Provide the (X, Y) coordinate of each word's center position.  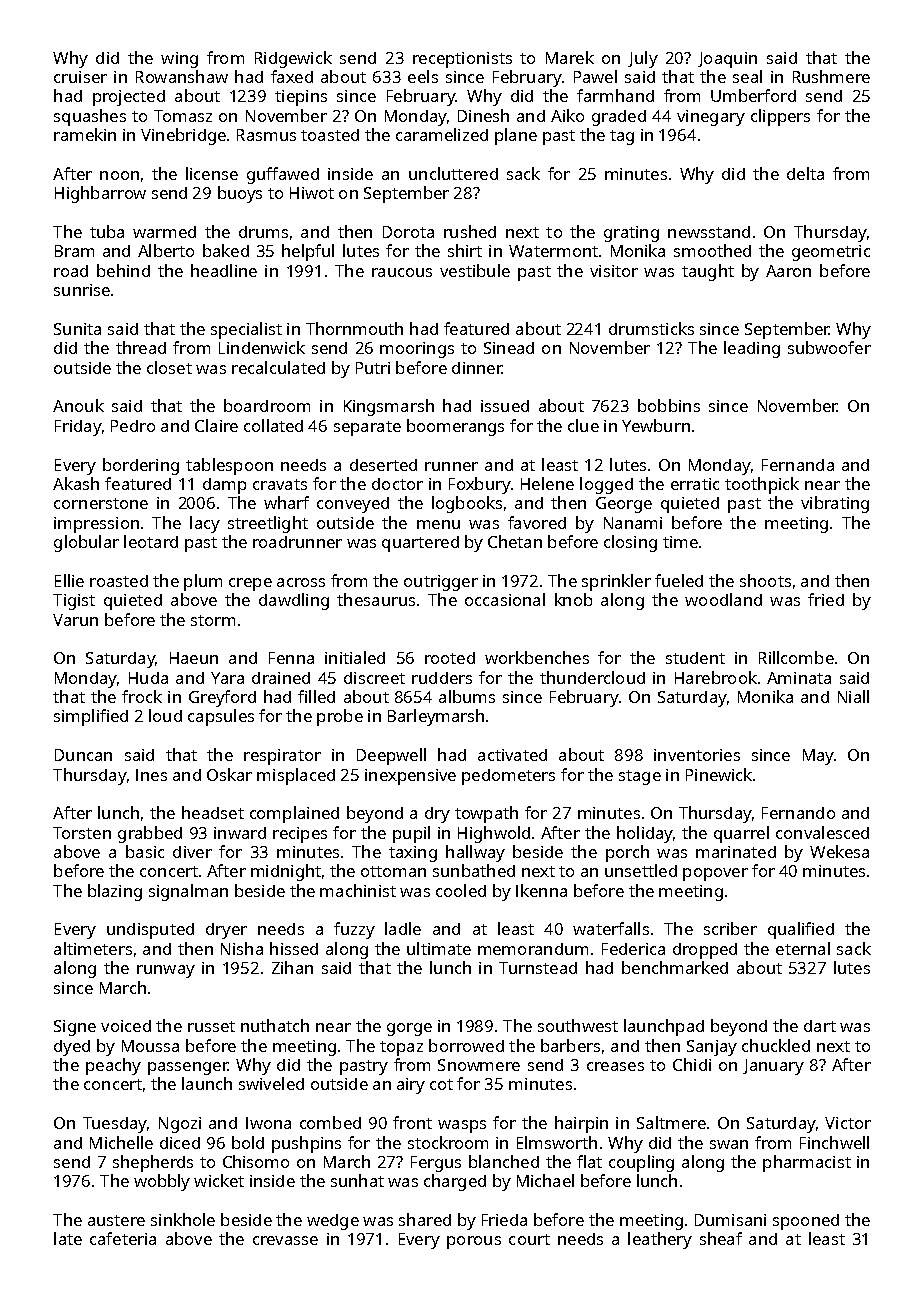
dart (820, 1026)
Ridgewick (293, 59)
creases (615, 1066)
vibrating (835, 504)
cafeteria (123, 1238)
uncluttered (453, 173)
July (643, 59)
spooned (806, 1222)
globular (86, 543)
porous (474, 1242)
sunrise (82, 290)
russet (211, 1026)
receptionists (462, 60)
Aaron (788, 271)
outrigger (441, 583)
